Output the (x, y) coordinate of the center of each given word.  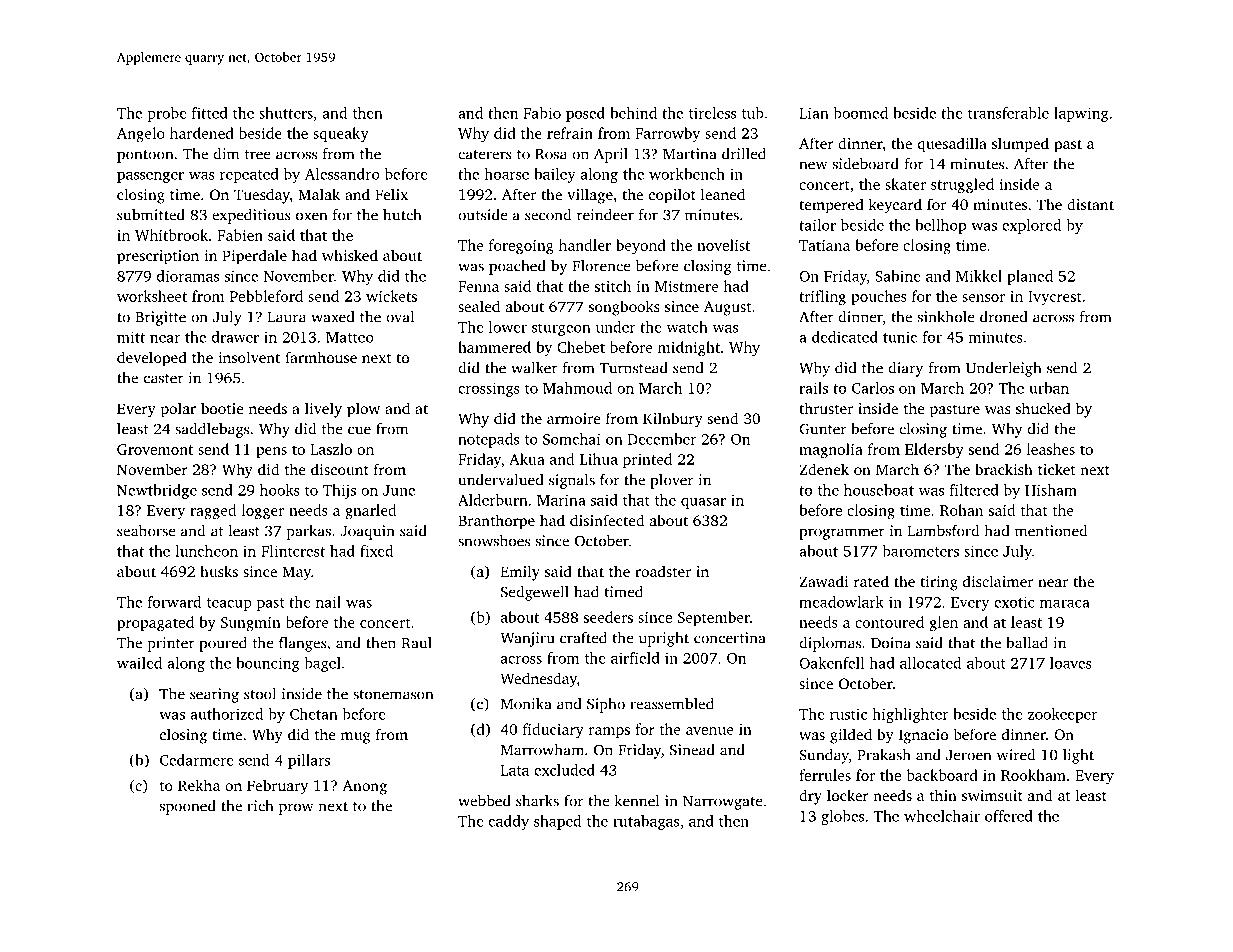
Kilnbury (673, 420)
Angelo (141, 135)
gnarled (370, 512)
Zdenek (824, 469)
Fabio (542, 113)
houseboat (879, 490)
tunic (900, 337)
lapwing (1081, 114)
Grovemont (155, 449)
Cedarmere (197, 760)
